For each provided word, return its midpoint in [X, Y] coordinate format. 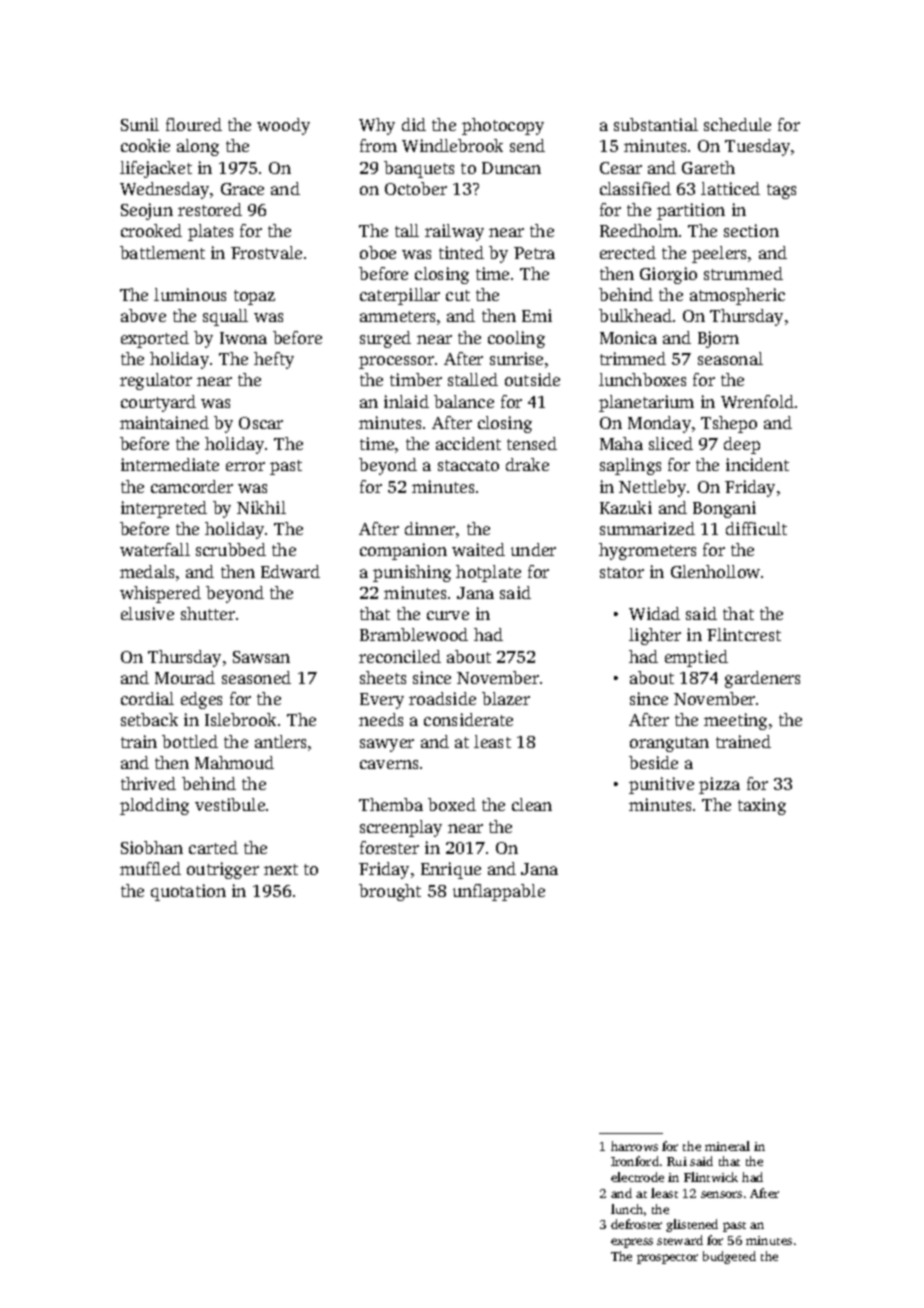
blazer [506, 698]
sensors [721, 1194]
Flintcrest [744, 634]
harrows [634, 1146]
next [281, 869]
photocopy [503, 126]
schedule [737, 124]
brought [390, 892]
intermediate [170, 464]
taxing [762, 806]
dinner [430, 528]
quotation [188, 892]
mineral [727, 1146]
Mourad [185, 677]
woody [283, 126]
